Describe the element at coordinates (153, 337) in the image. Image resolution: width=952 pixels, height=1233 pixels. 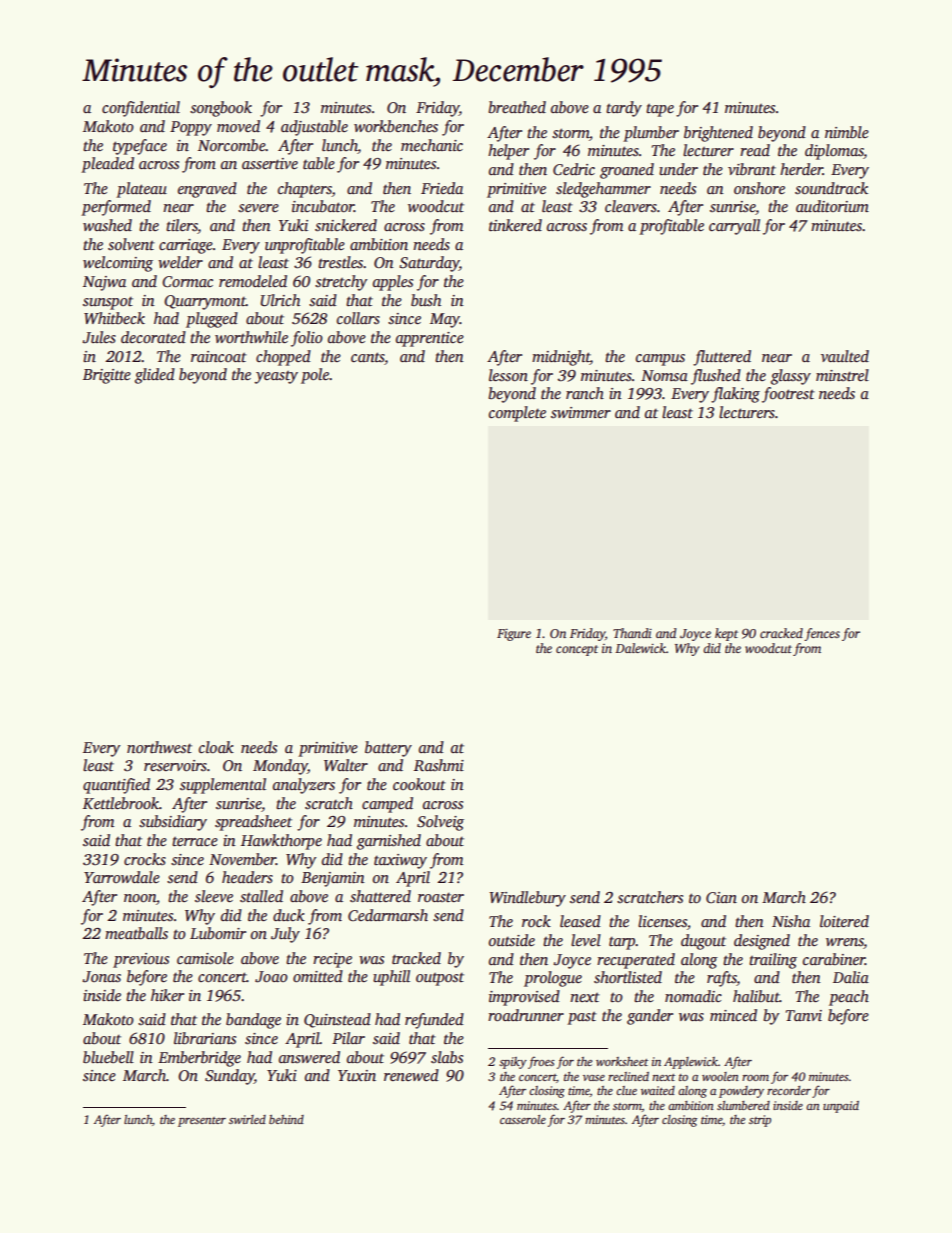
I see `decorated` at that location.
